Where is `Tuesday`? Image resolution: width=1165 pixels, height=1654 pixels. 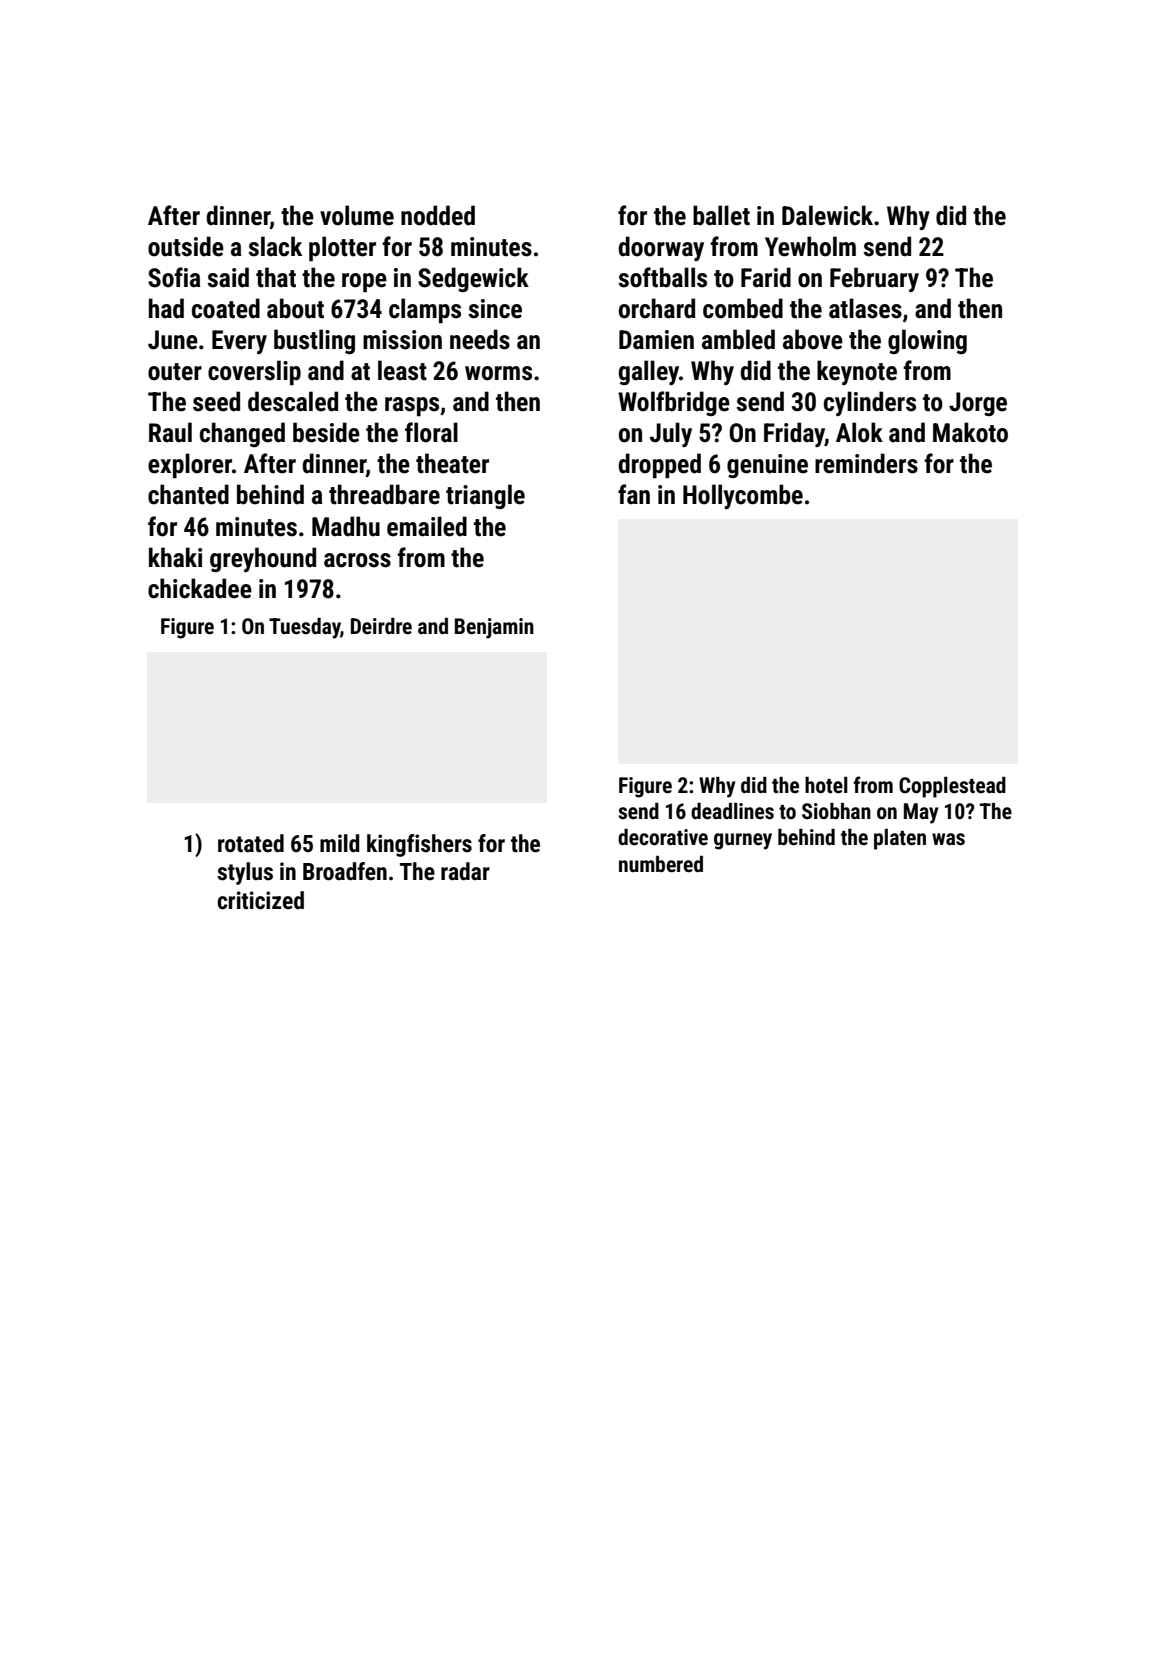
Tuesday is located at coordinates (305, 628).
